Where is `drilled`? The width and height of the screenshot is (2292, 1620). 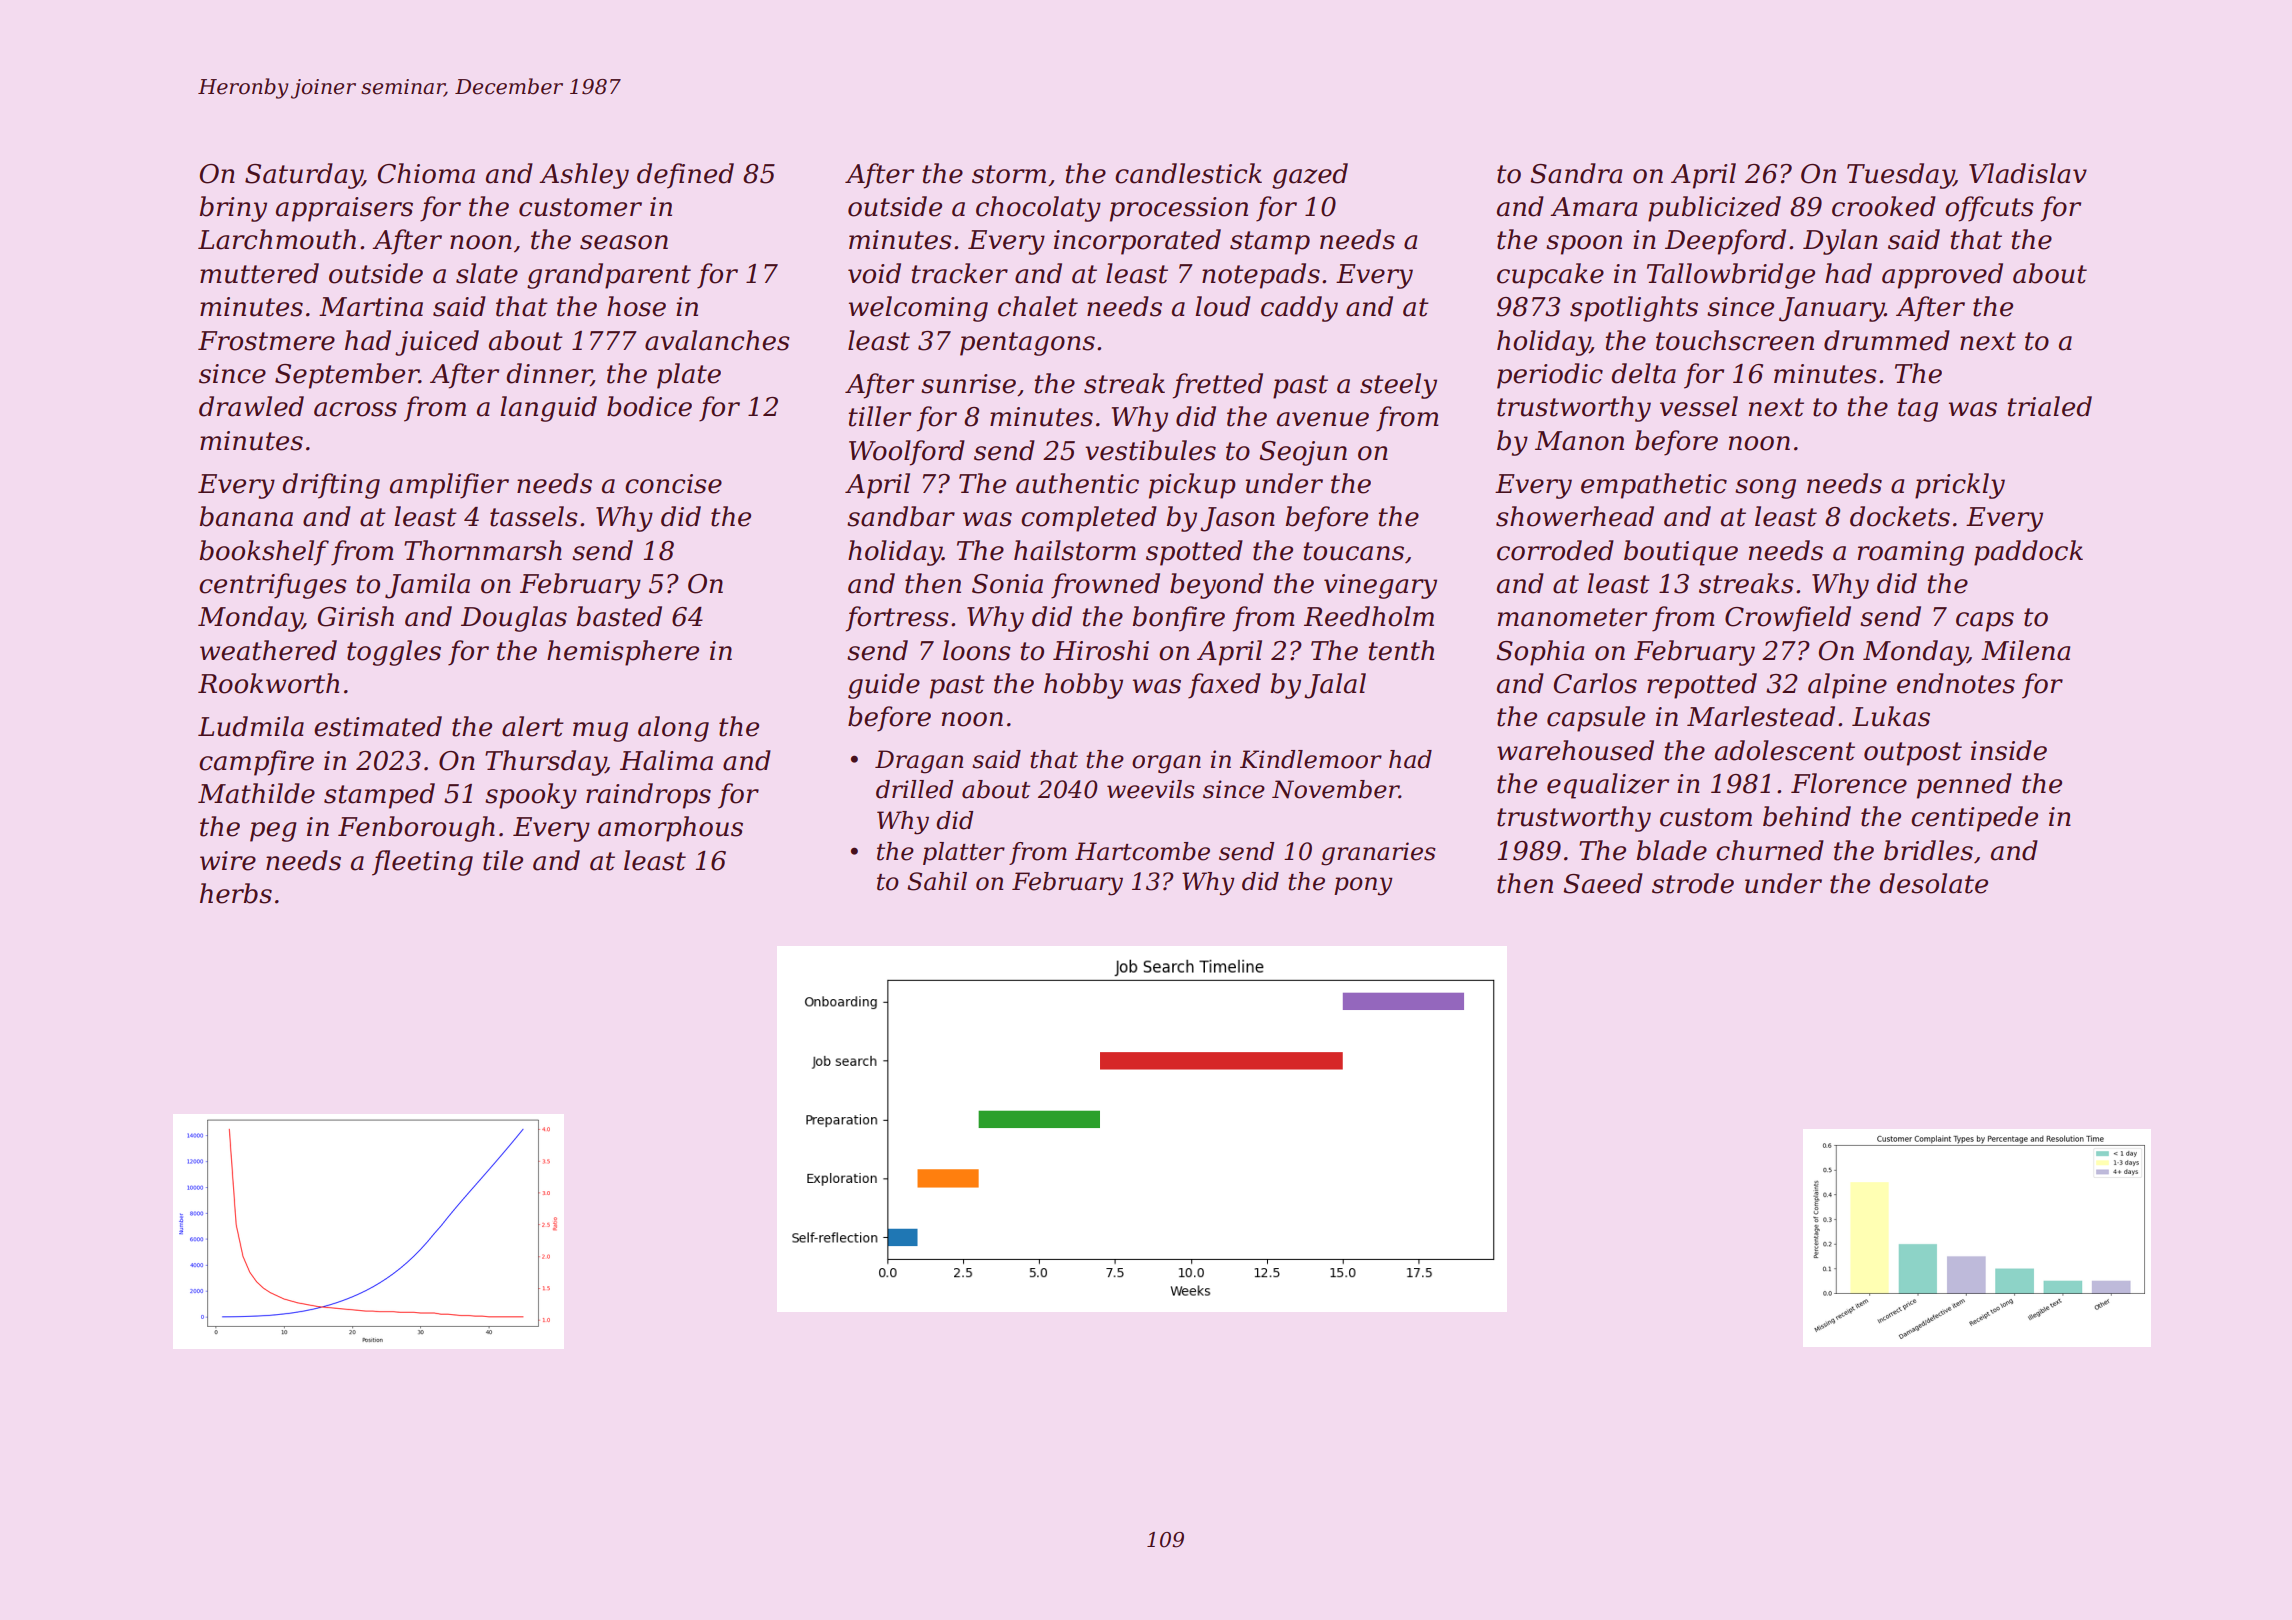
drilled is located at coordinates (914, 789).
